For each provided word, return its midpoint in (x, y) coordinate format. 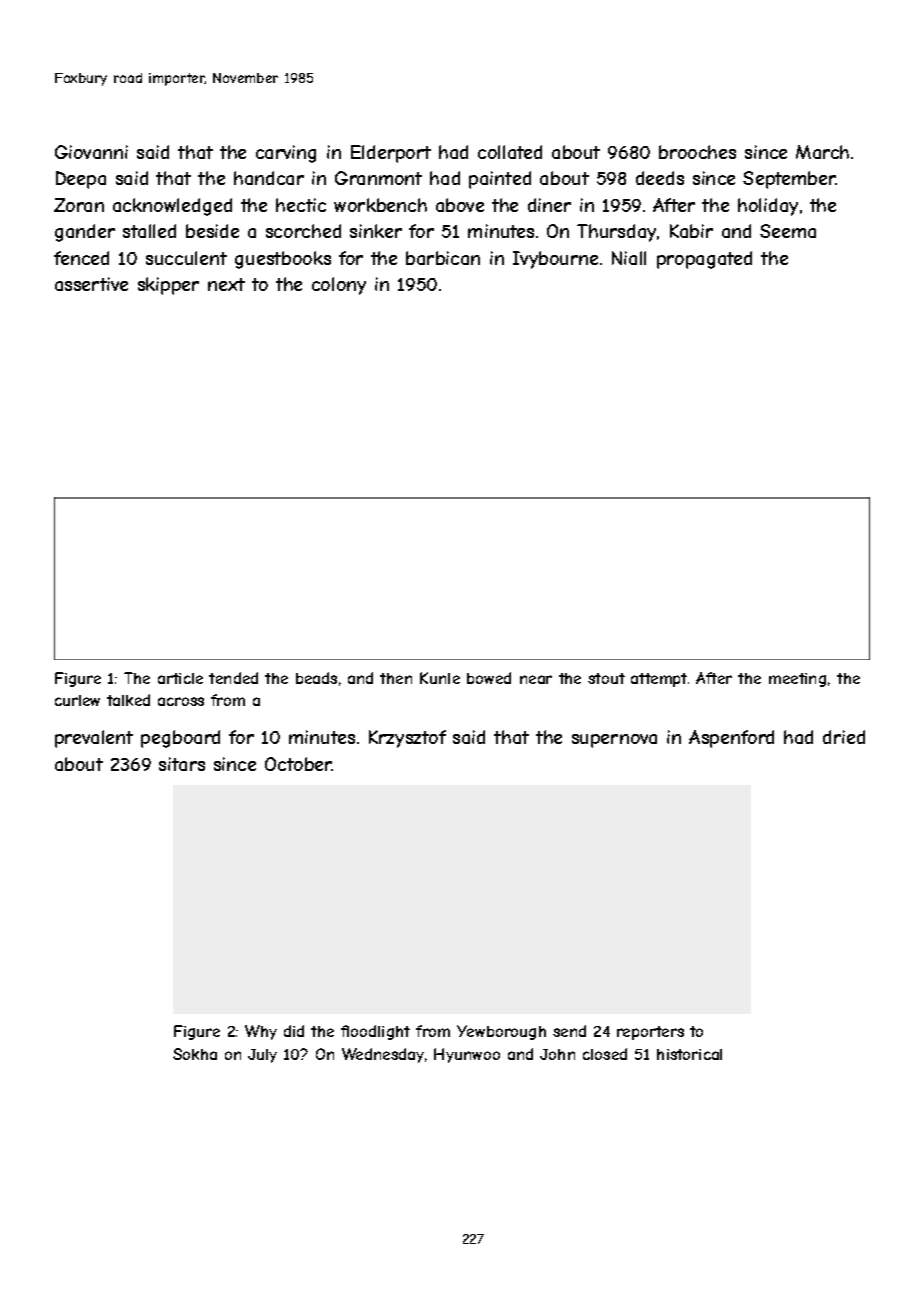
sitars (182, 764)
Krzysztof (407, 739)
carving (286, 154)
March (822, 152)
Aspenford (731, 739)
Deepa (81, 180)
